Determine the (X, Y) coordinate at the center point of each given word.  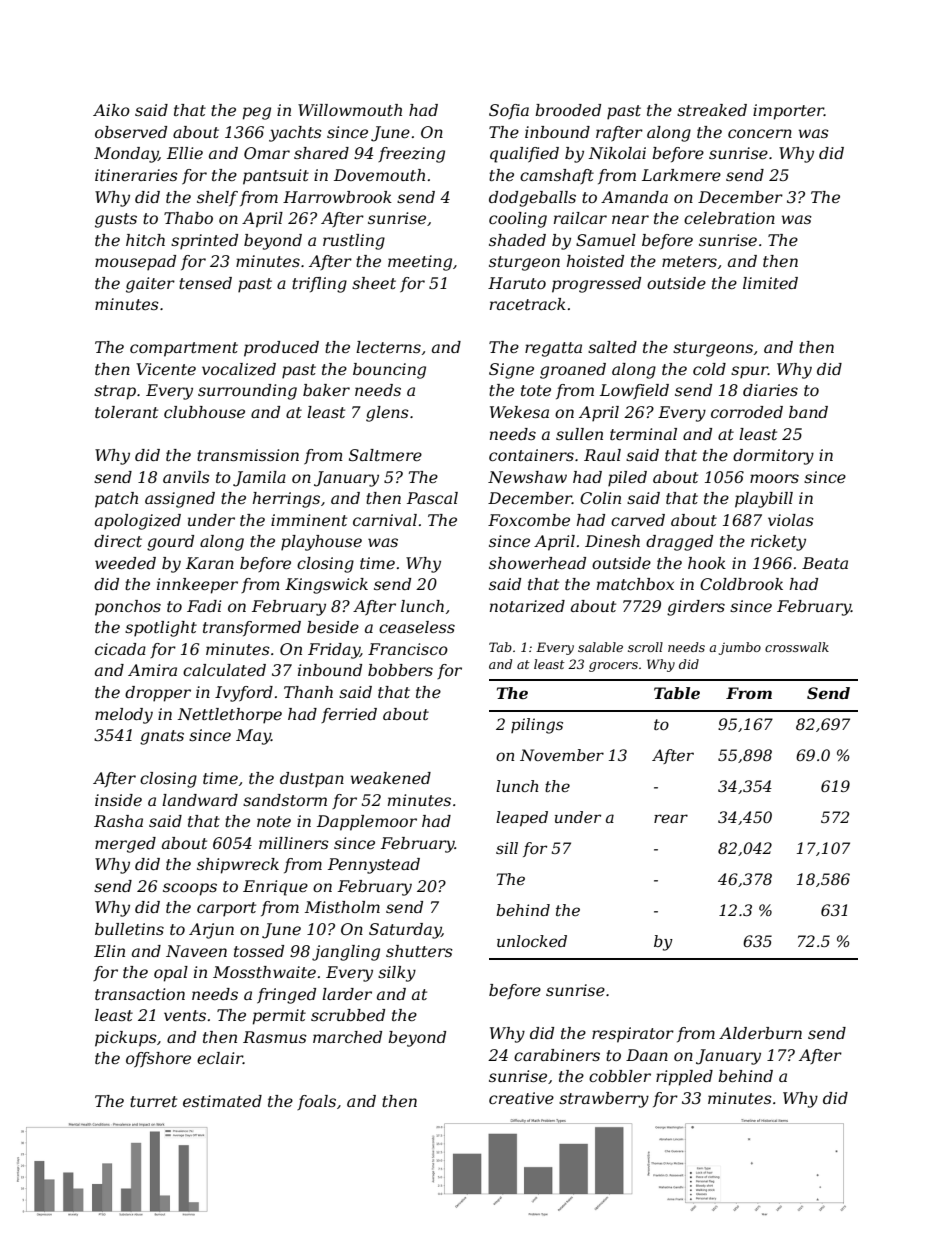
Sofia (509, 111)
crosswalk (797, 647)
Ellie (185, 153)
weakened (391, 778)
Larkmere (681, 175)
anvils (186, 477)
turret (153, 1101)
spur (749, 372)
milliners (294, 843)
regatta (553, 349)
